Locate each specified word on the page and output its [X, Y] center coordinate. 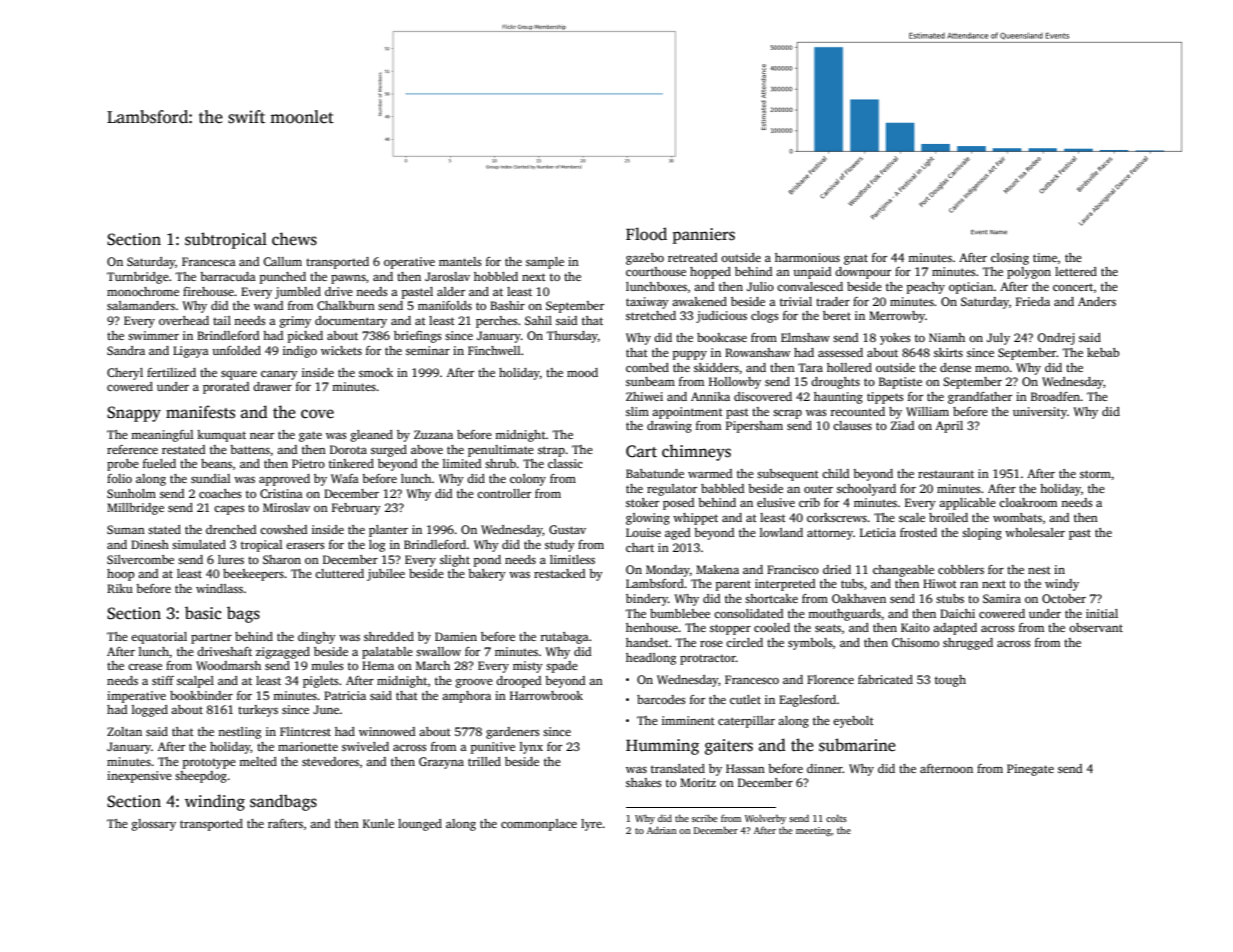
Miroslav [286, 507]
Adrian [662, 830]
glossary [154, 825]
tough [950, 681]
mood [582, 372]
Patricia [345, 695]
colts [836, 818]
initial [1102, 613]
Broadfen [1055, 396]
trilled [484, 761]
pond [487, 561]
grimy [295, 322]
